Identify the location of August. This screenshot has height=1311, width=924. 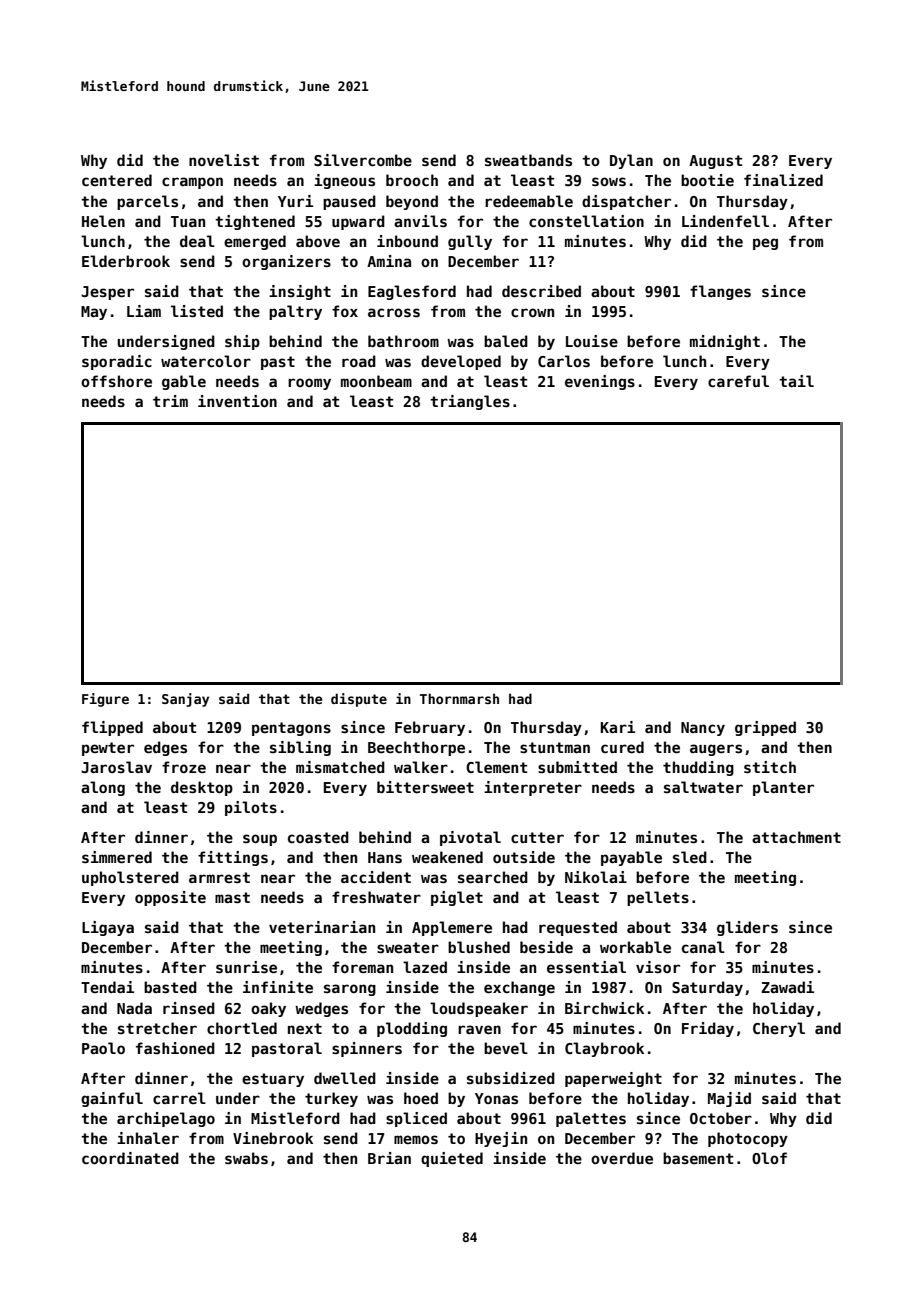
(715, 162).
